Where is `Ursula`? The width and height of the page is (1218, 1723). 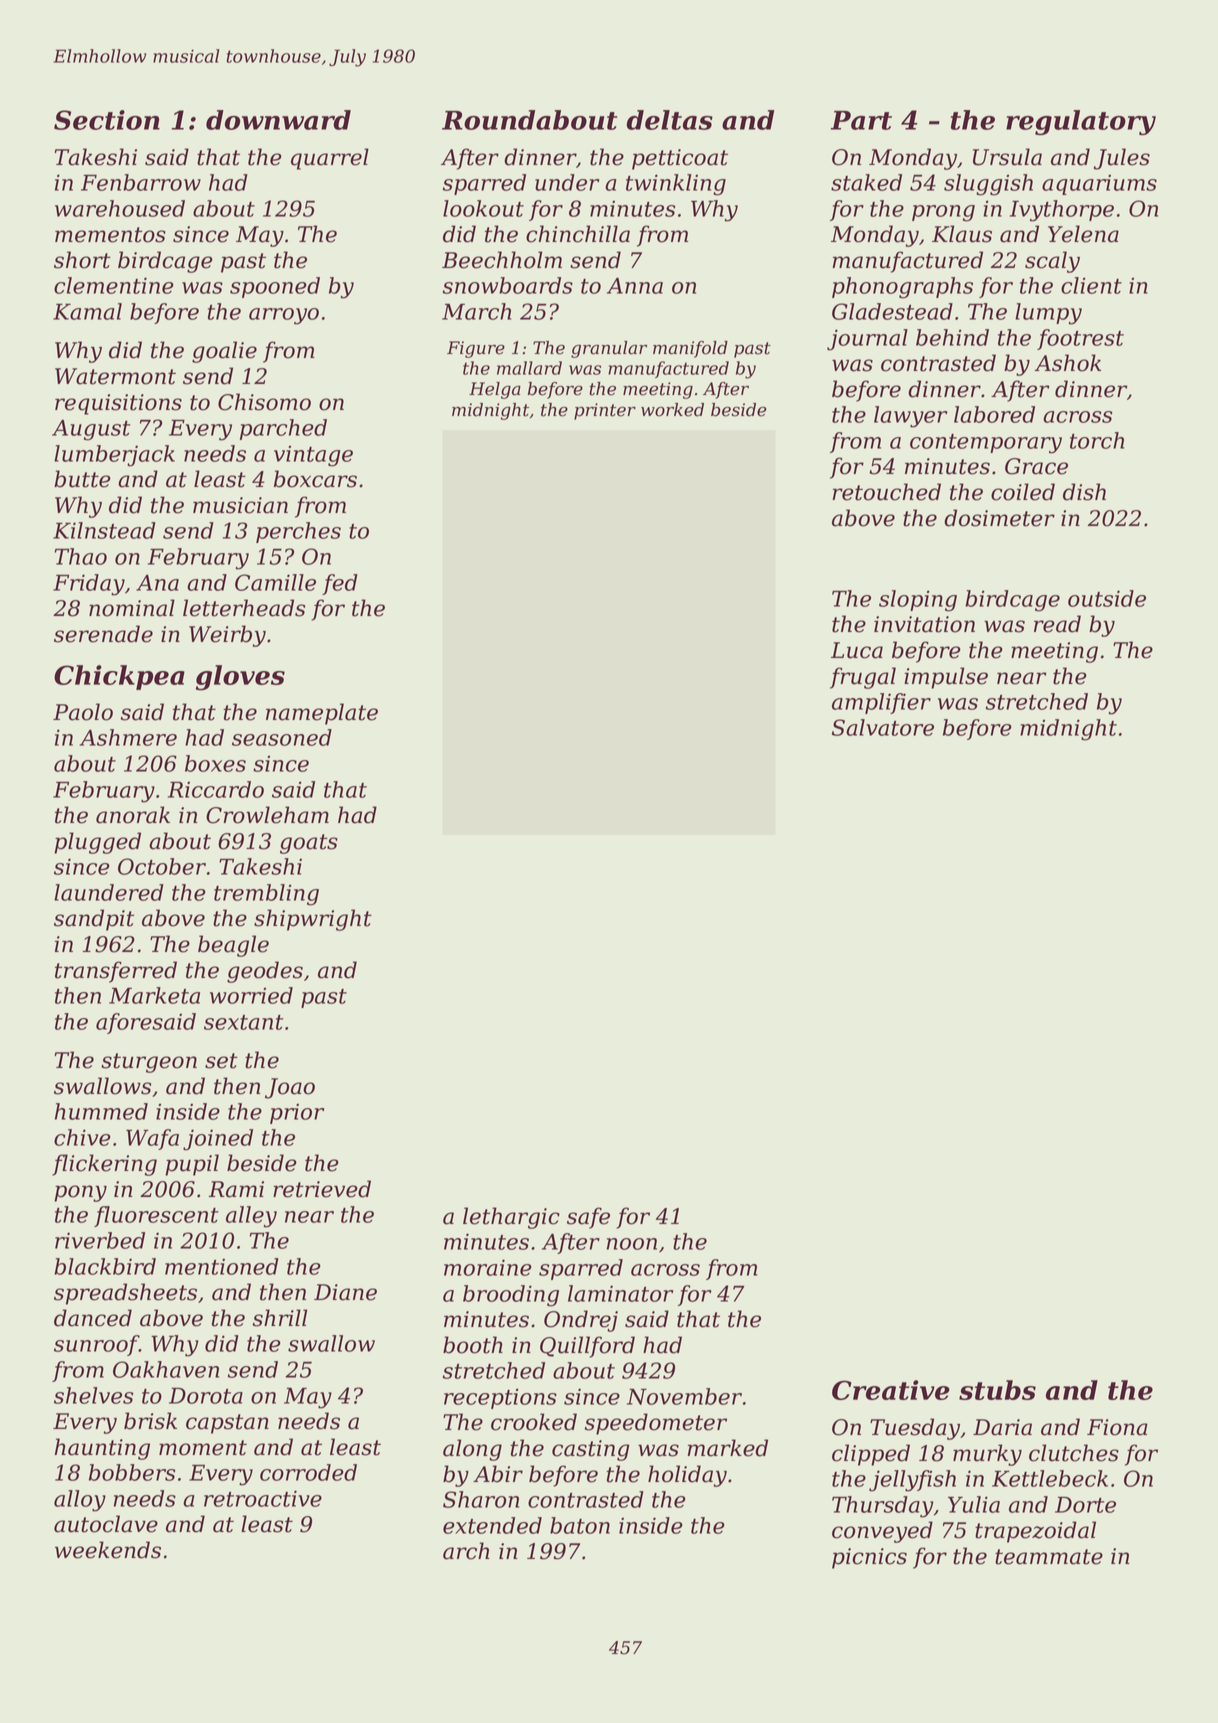 Ursula is located at coordinates (1007, 157).
